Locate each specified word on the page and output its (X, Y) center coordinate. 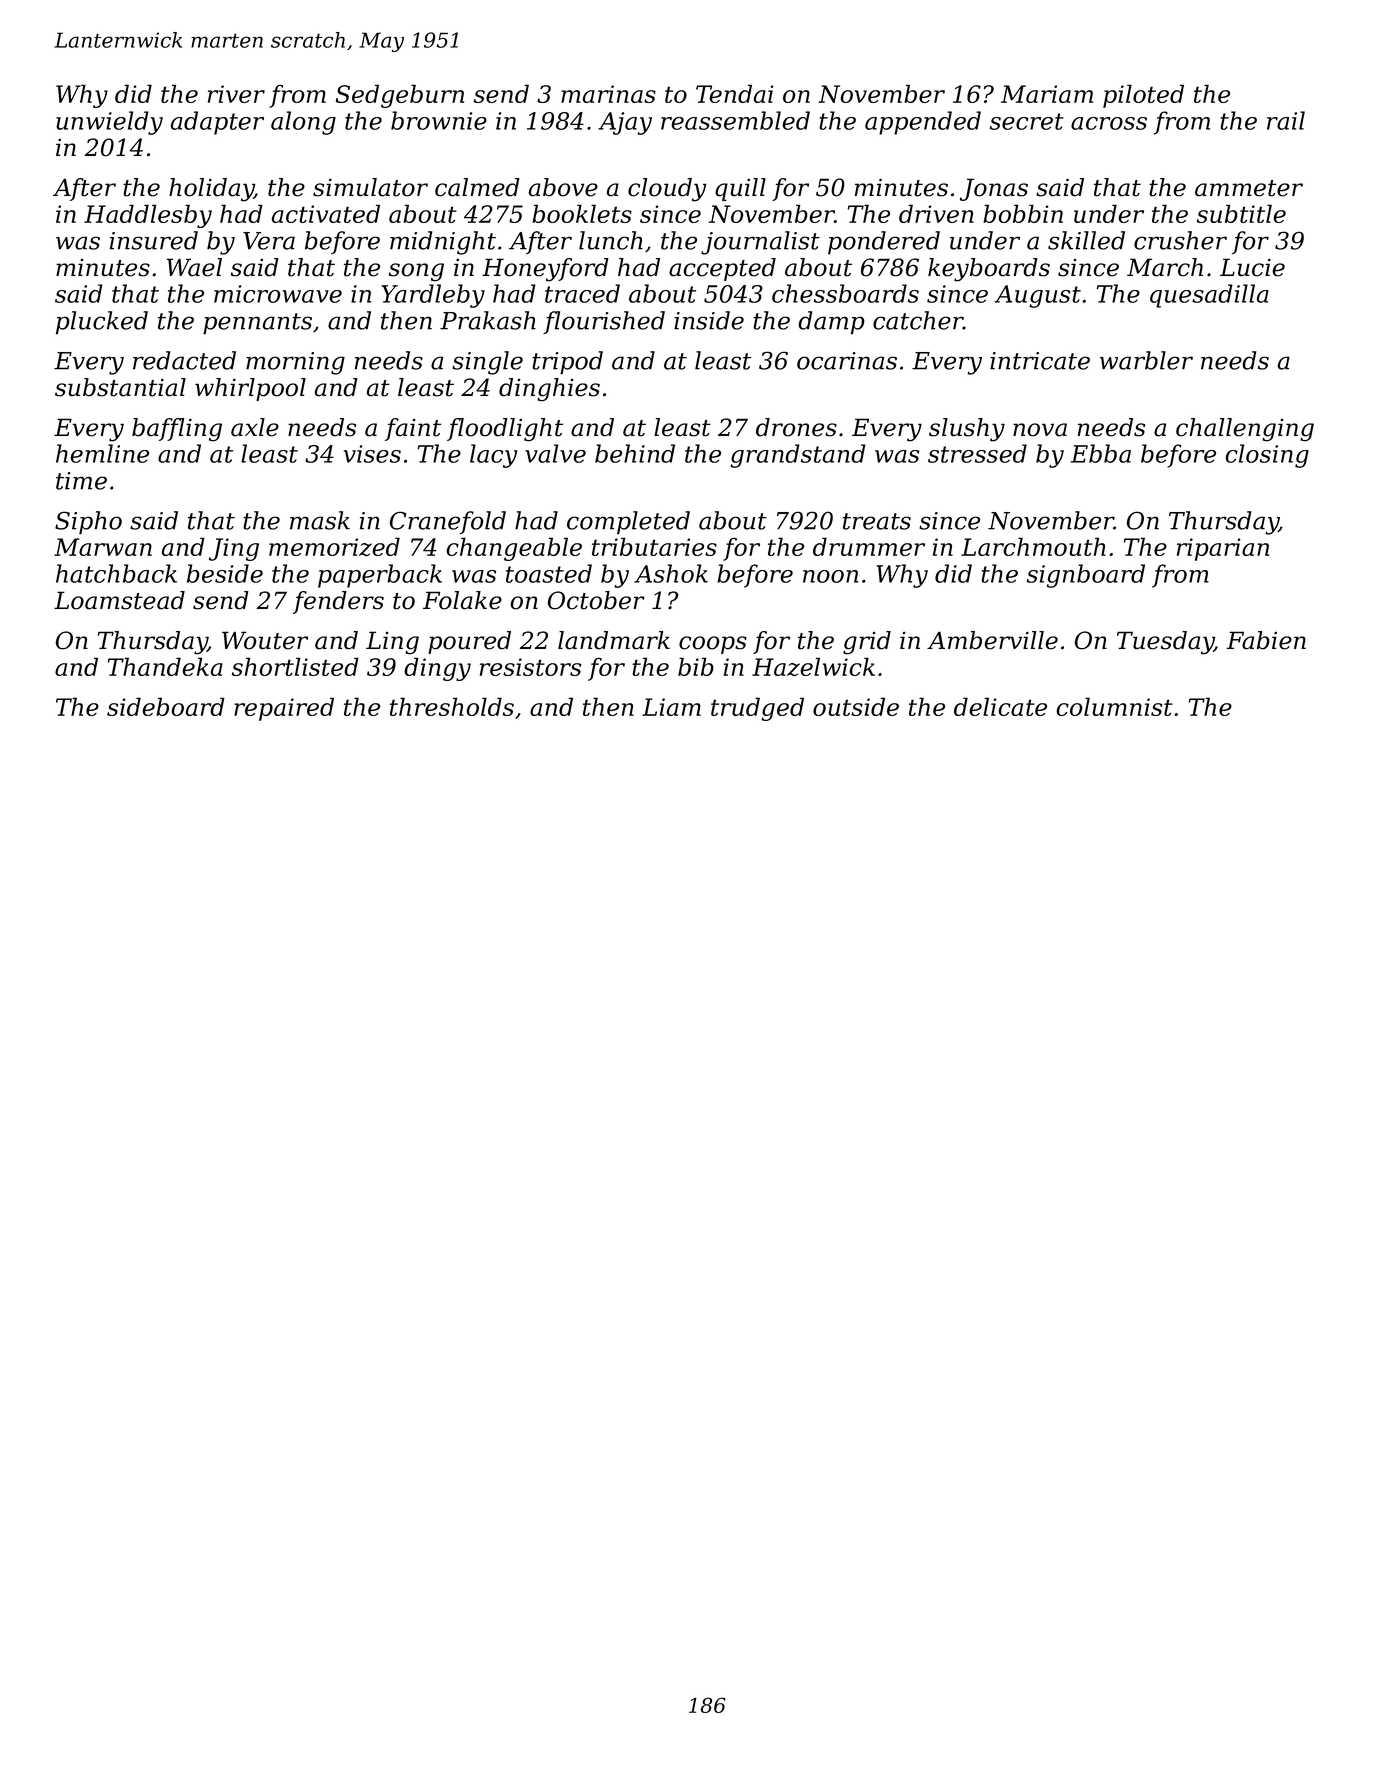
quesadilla (1209, 296)
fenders (338, 602)
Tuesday (1165, 643)
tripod (567, 363)
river (236, 94)
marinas (608, 94)
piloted (1143, 96)
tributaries (654, 546)
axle (255, 427)
